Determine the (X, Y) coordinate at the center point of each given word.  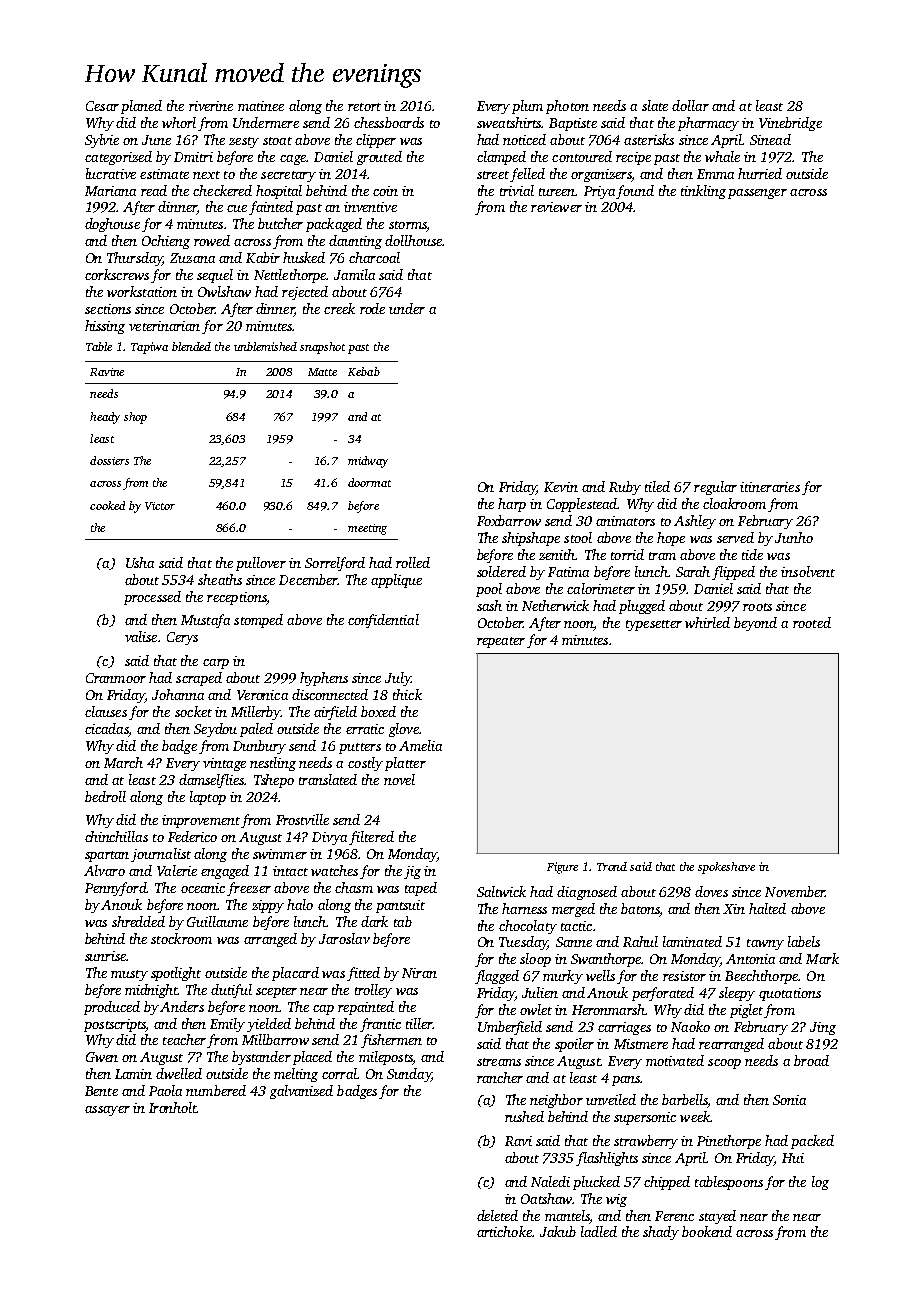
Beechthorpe (761, 977)
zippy (268, 906)
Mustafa (205, 621)
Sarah (693, 571)
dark (374, 921)
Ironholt (173, 1107)
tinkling (703, 192)
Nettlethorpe (290, 276)
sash (489, 605)
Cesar (102, 106)
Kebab (364, 371)
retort (364, 107)
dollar (690, 105)
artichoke (504, 1231)
